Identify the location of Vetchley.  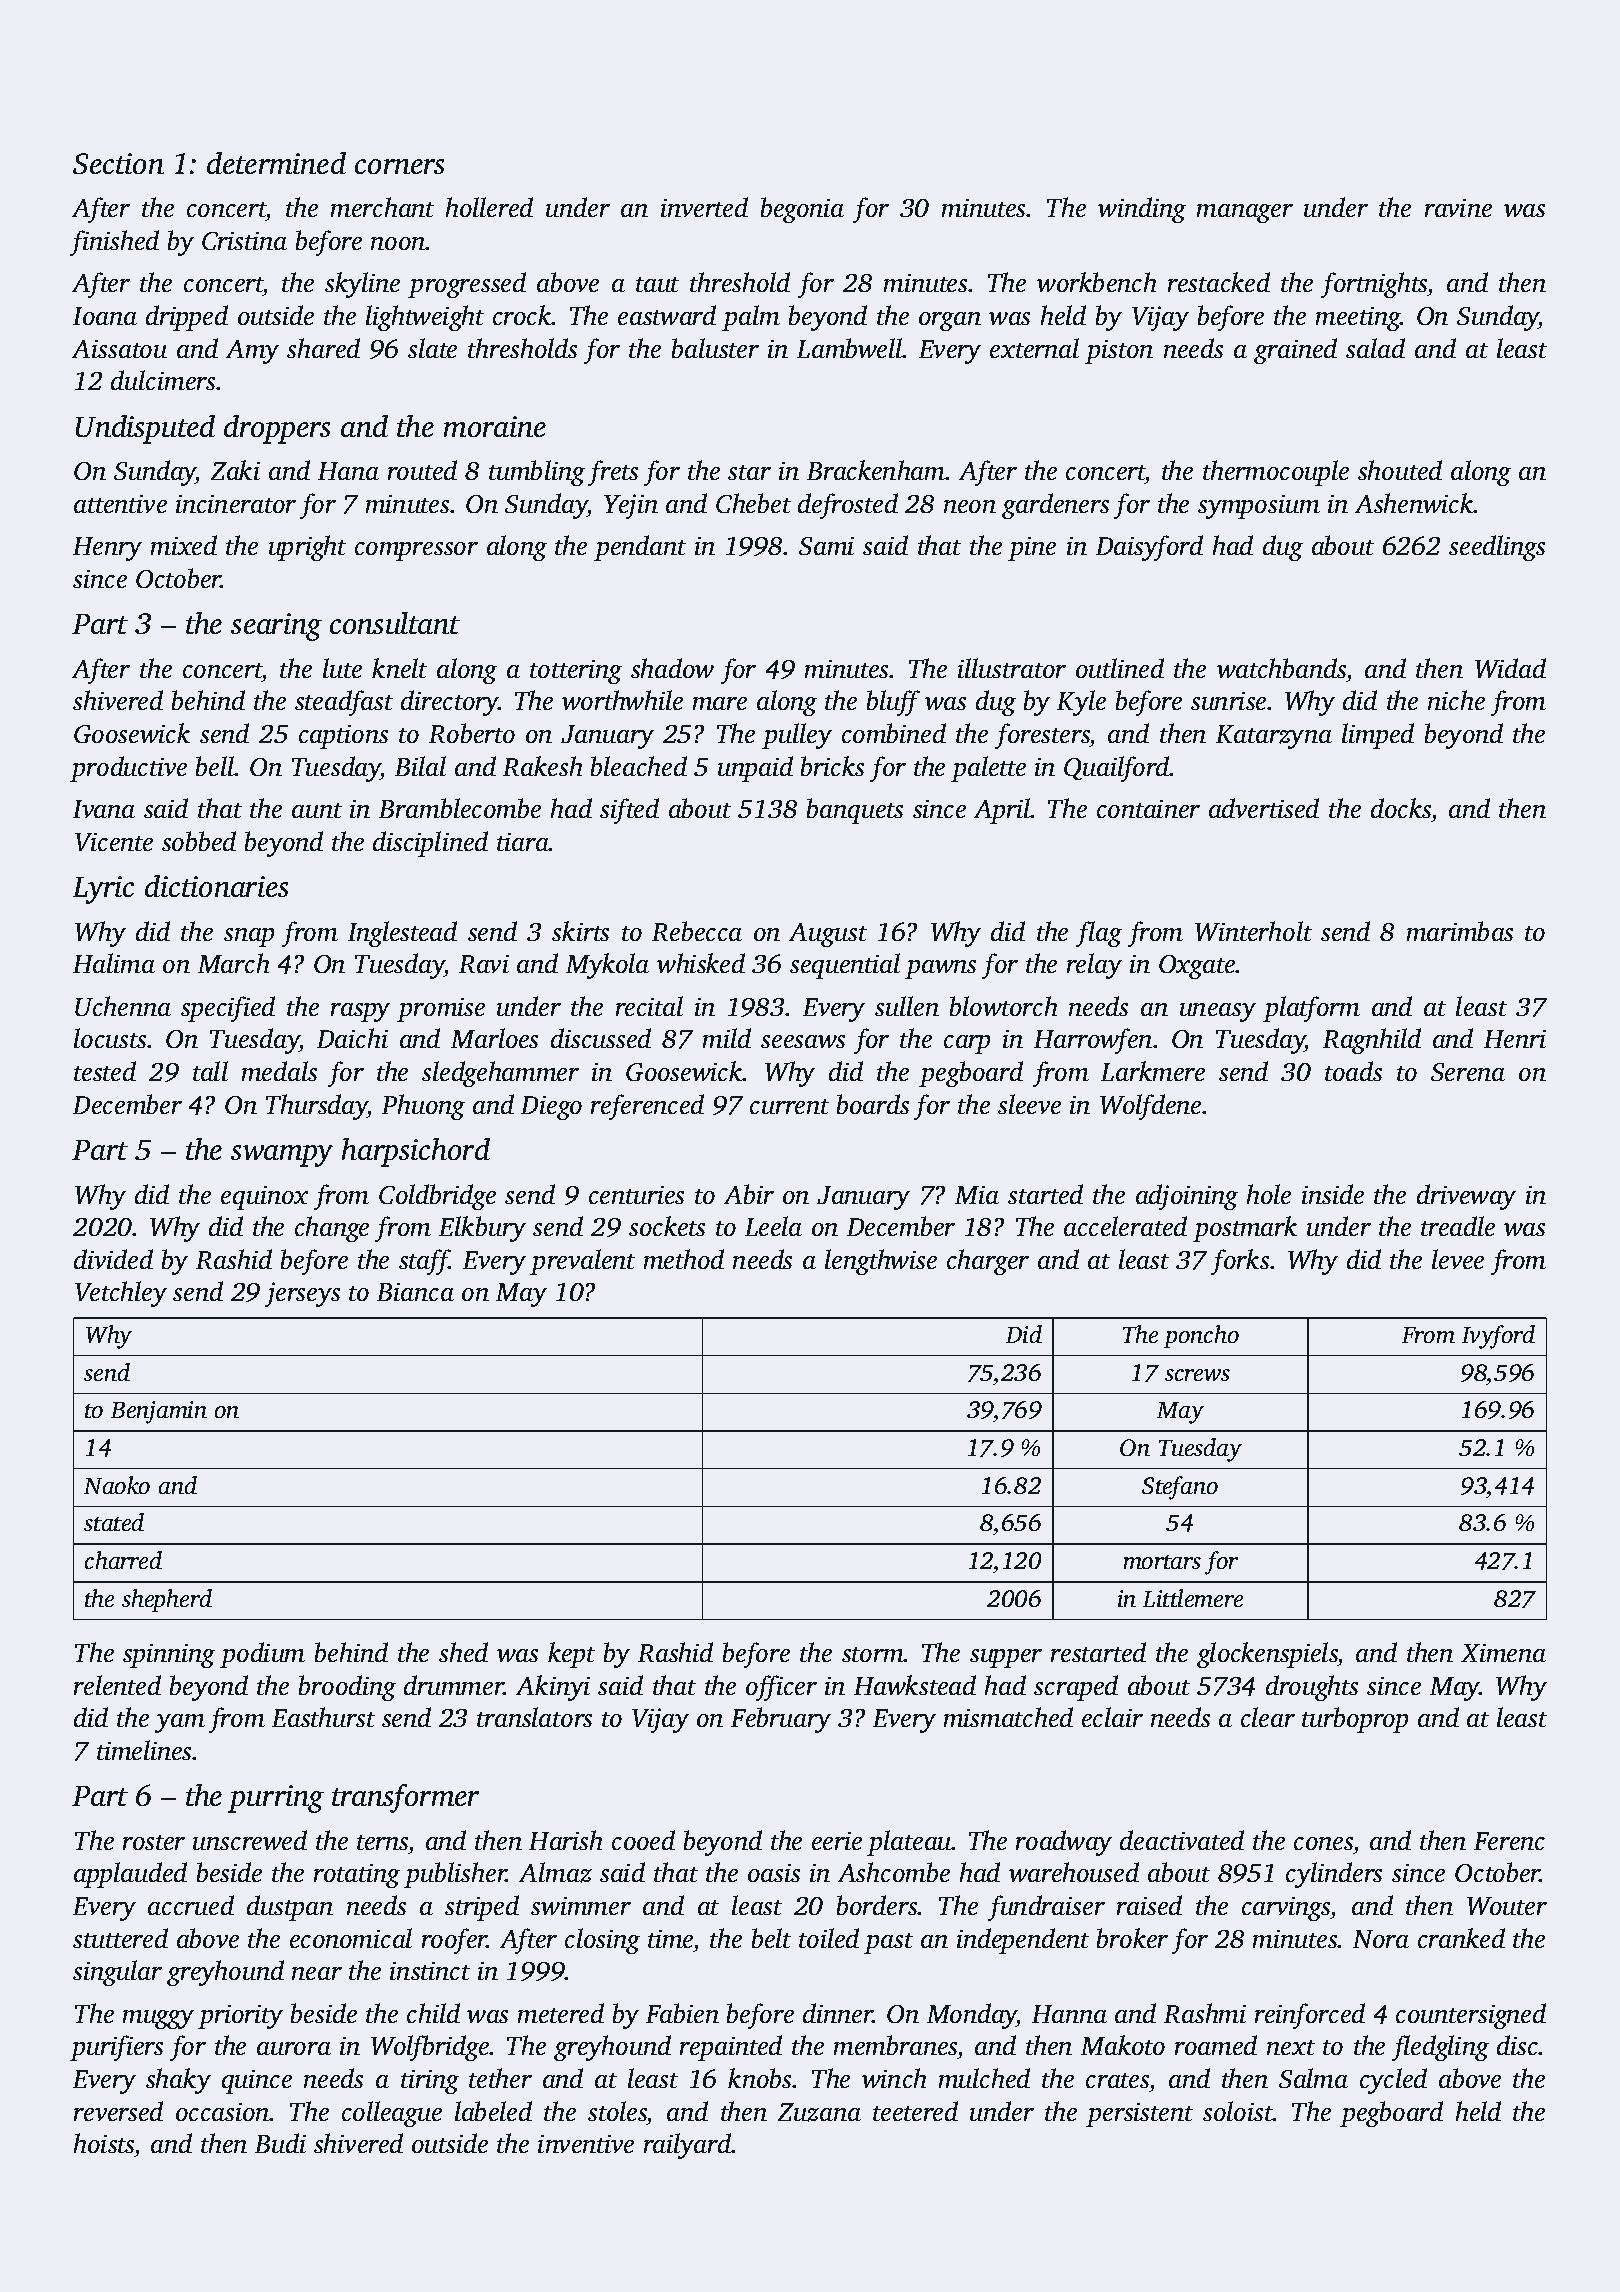
(121, 1294).
